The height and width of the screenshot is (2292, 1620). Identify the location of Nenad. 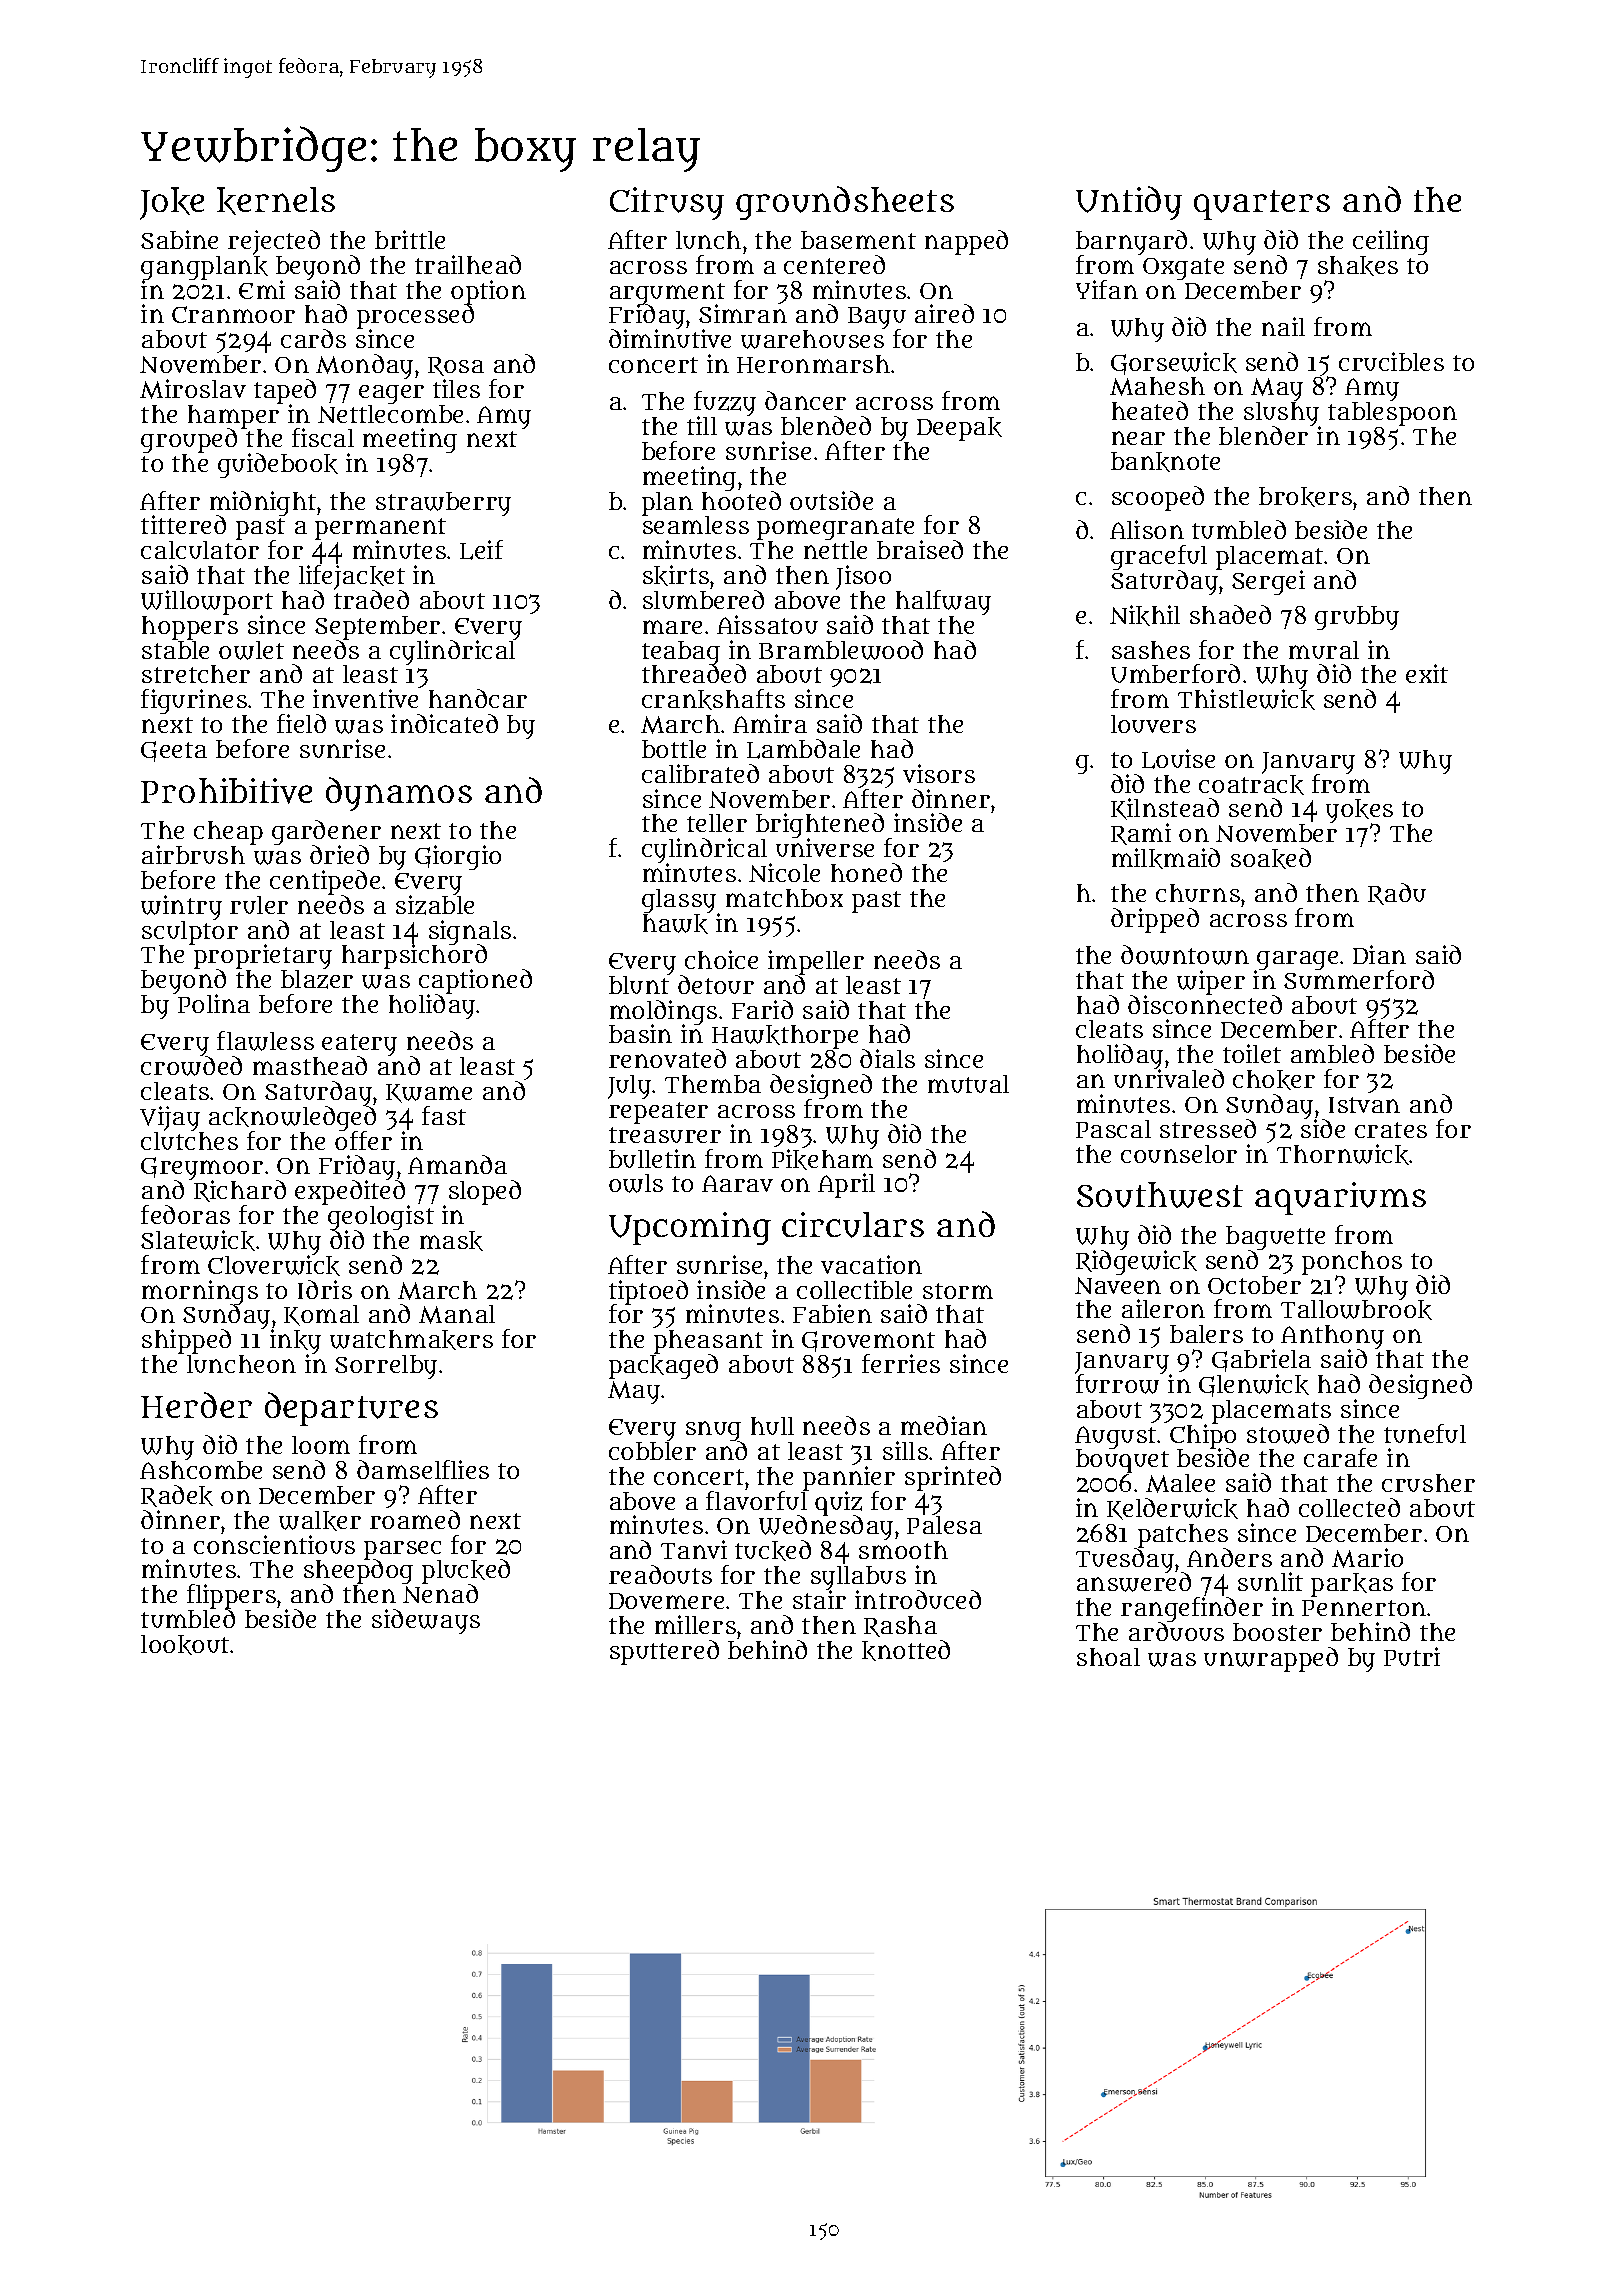
(440, 1594).
